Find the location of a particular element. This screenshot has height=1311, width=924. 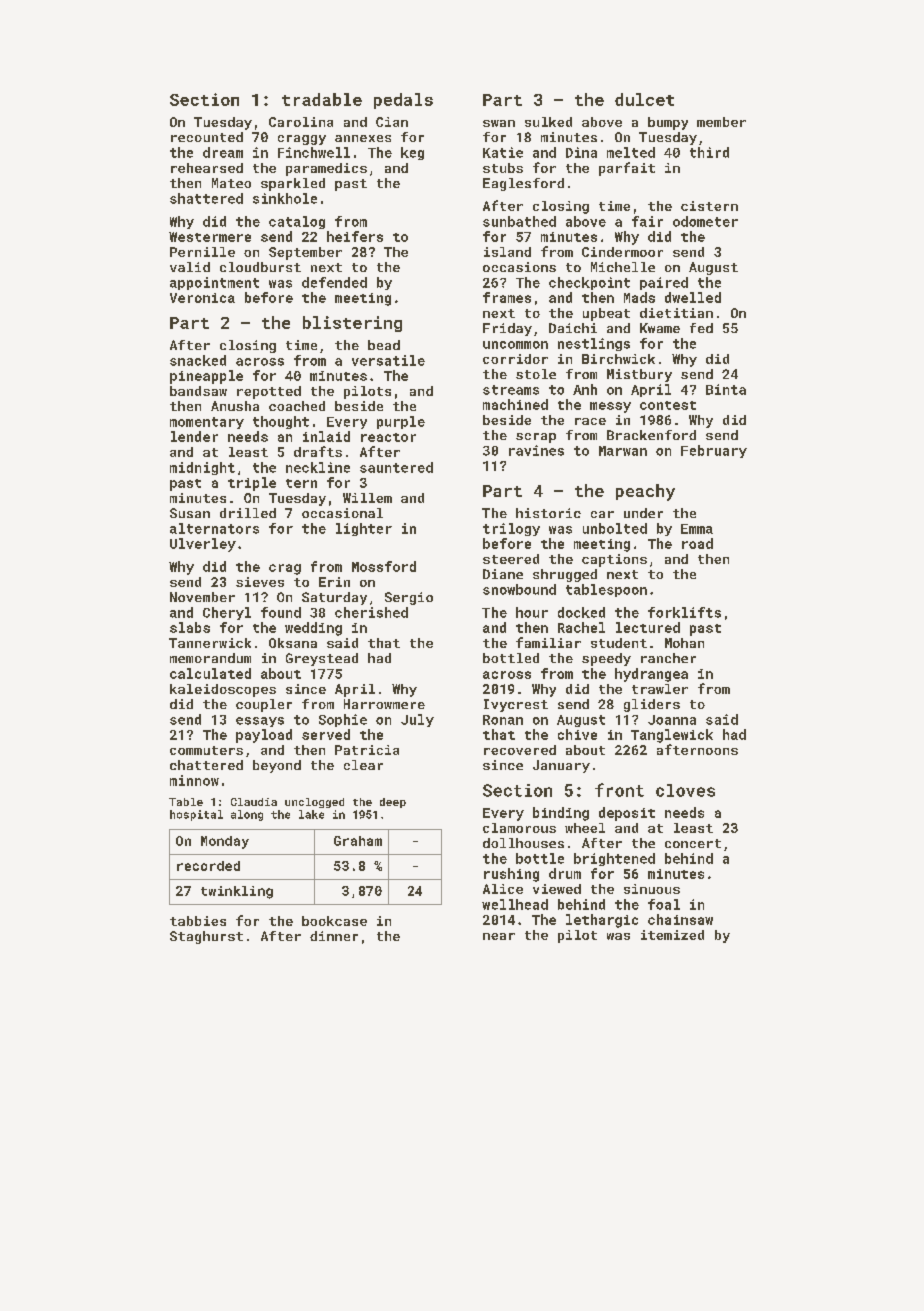

calculated is located at coordinates (210, 673).
